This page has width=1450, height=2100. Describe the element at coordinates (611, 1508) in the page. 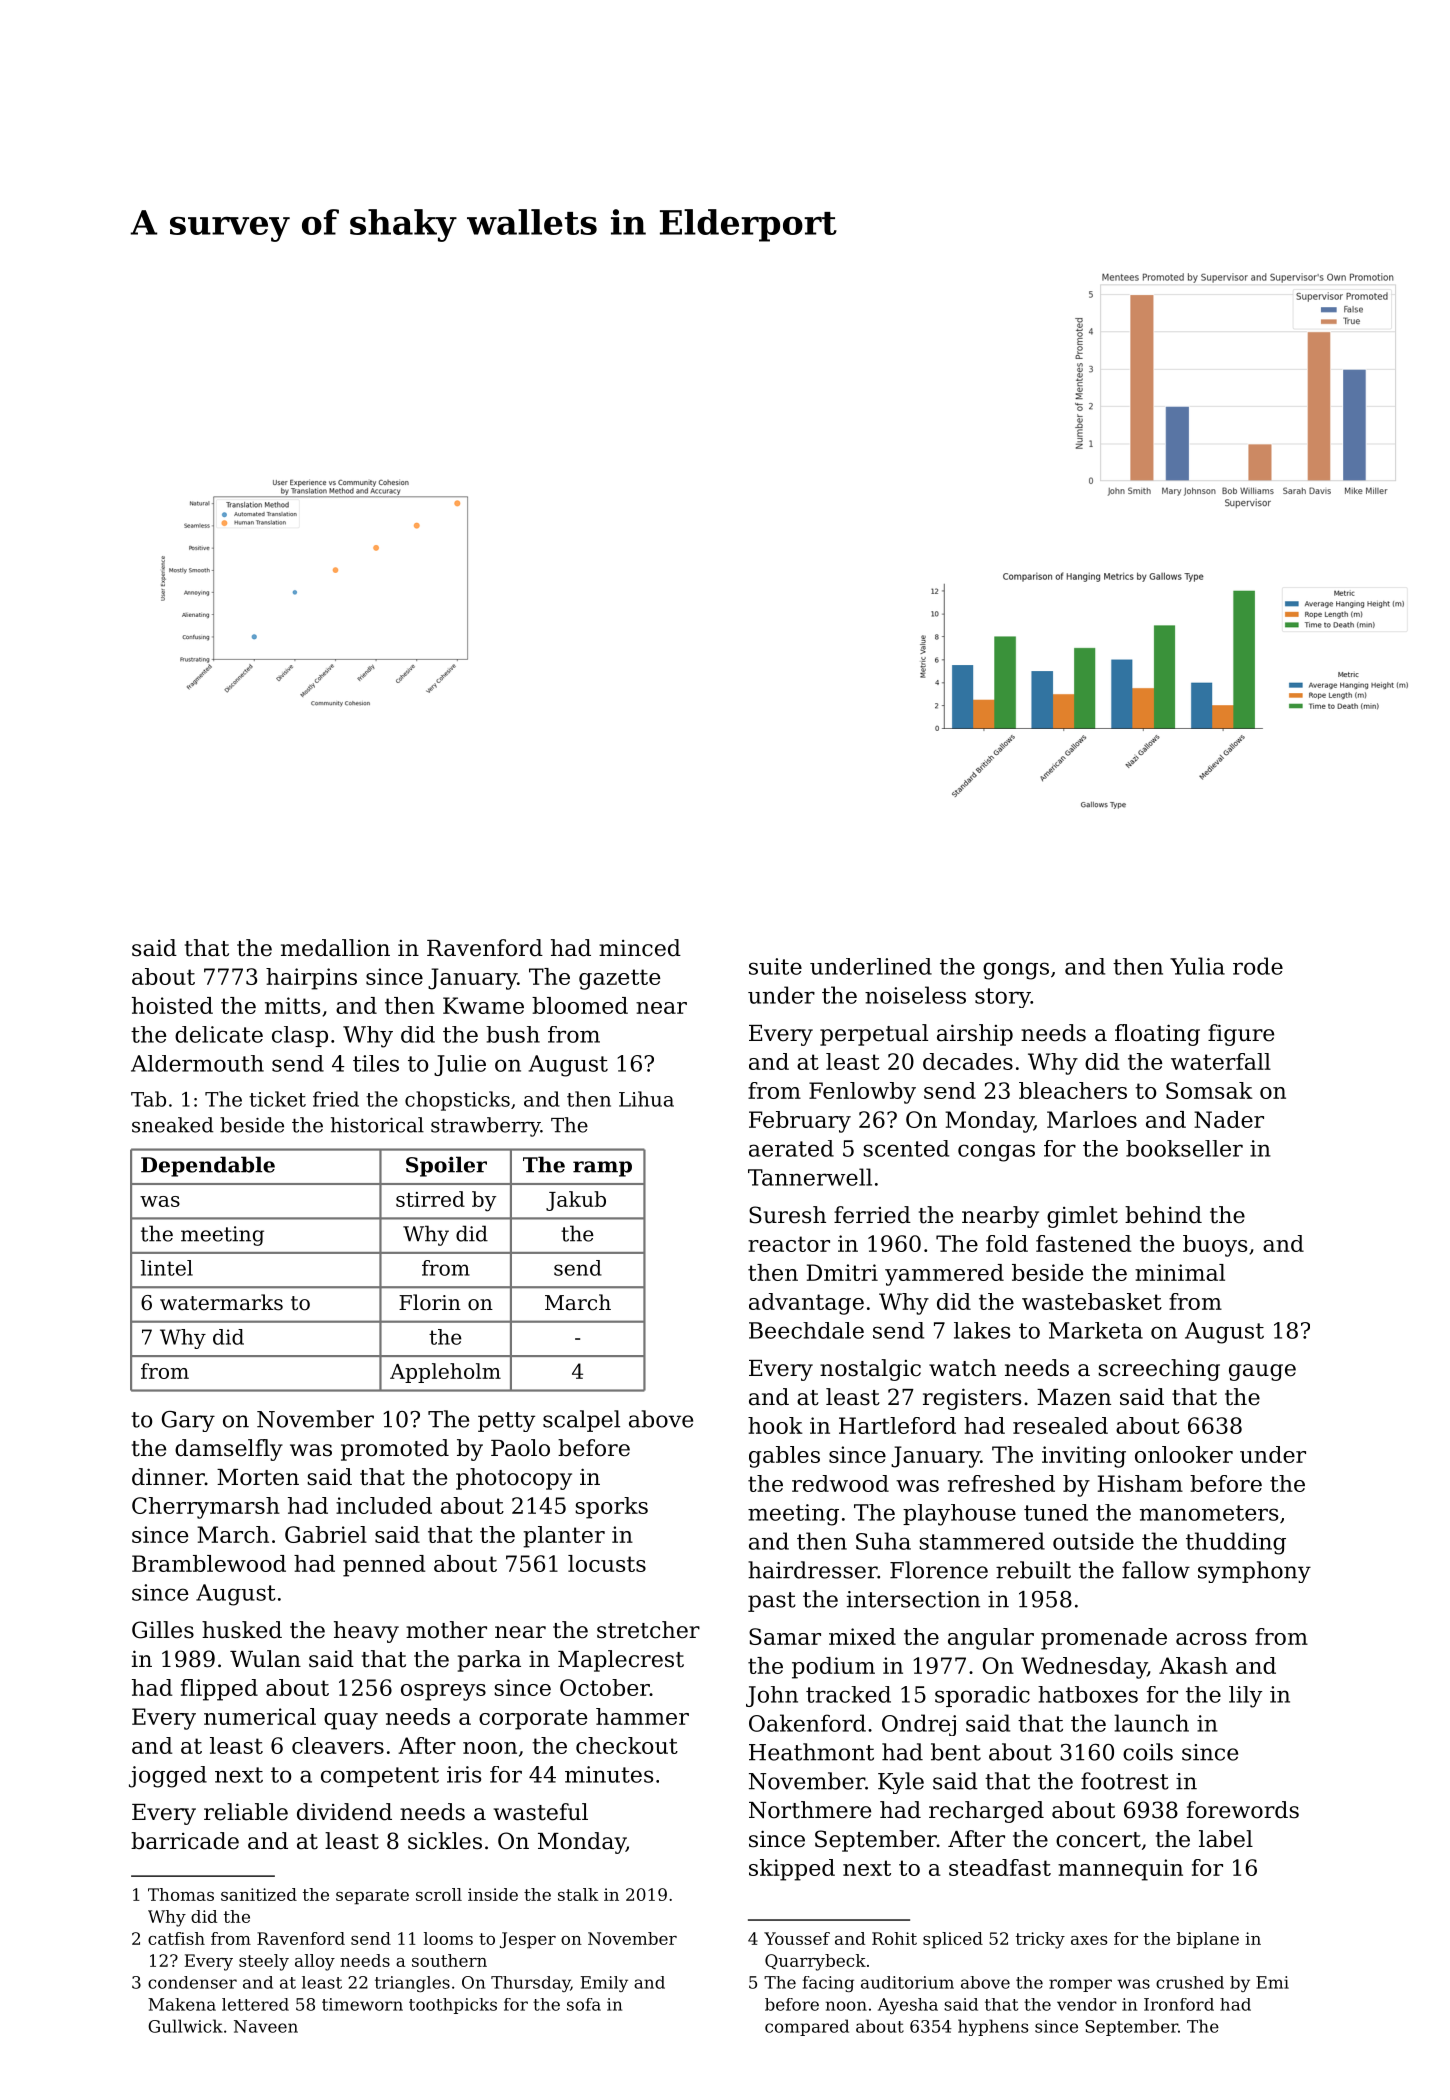

I see `sporks` at that location.
